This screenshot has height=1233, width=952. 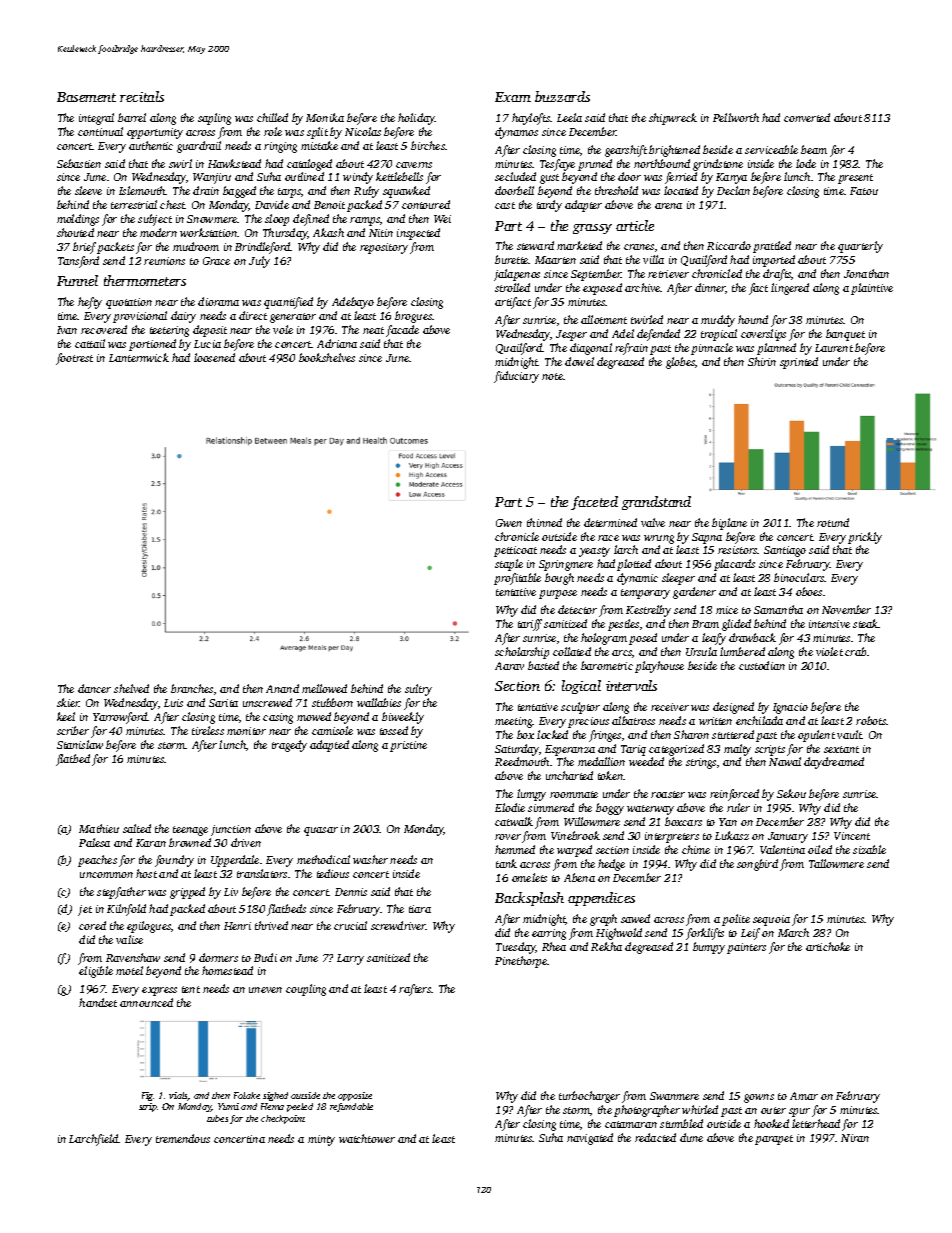 What do you see at coordinates (142, 96) in the screenshot?
I see `recitals` at bounding box center [142, 96].
